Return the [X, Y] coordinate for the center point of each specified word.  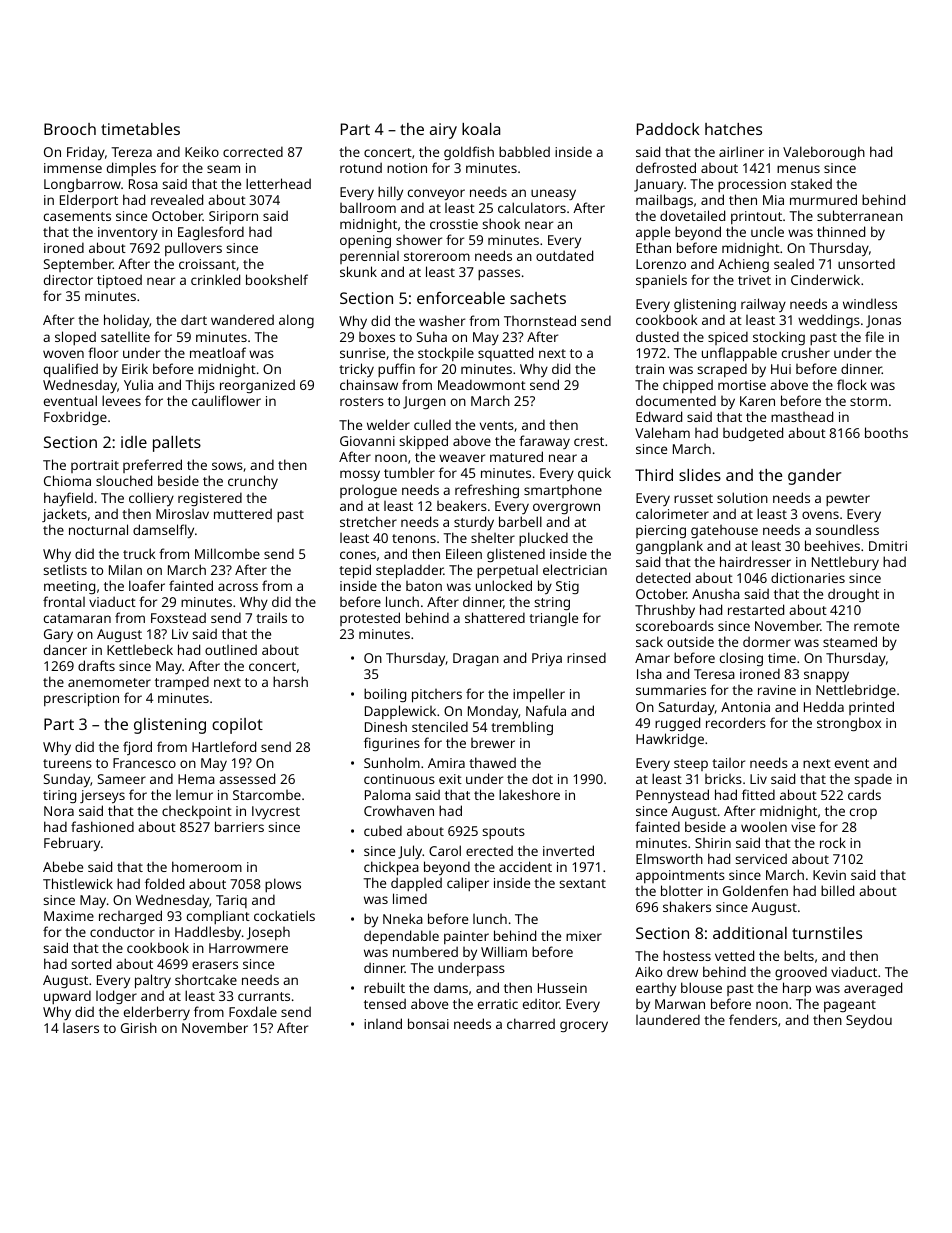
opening [365, 241]
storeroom [437, 256]
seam [223, 169]
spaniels [661, 281]
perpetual [507, 571]
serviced [761, 858]
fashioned [102, 826]
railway [763, 305]
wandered [242, 319]
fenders [753, 1019]
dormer [767, 641]
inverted [568, 850]
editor [541, 1003]
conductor [122, 931]
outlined [231, 649]
